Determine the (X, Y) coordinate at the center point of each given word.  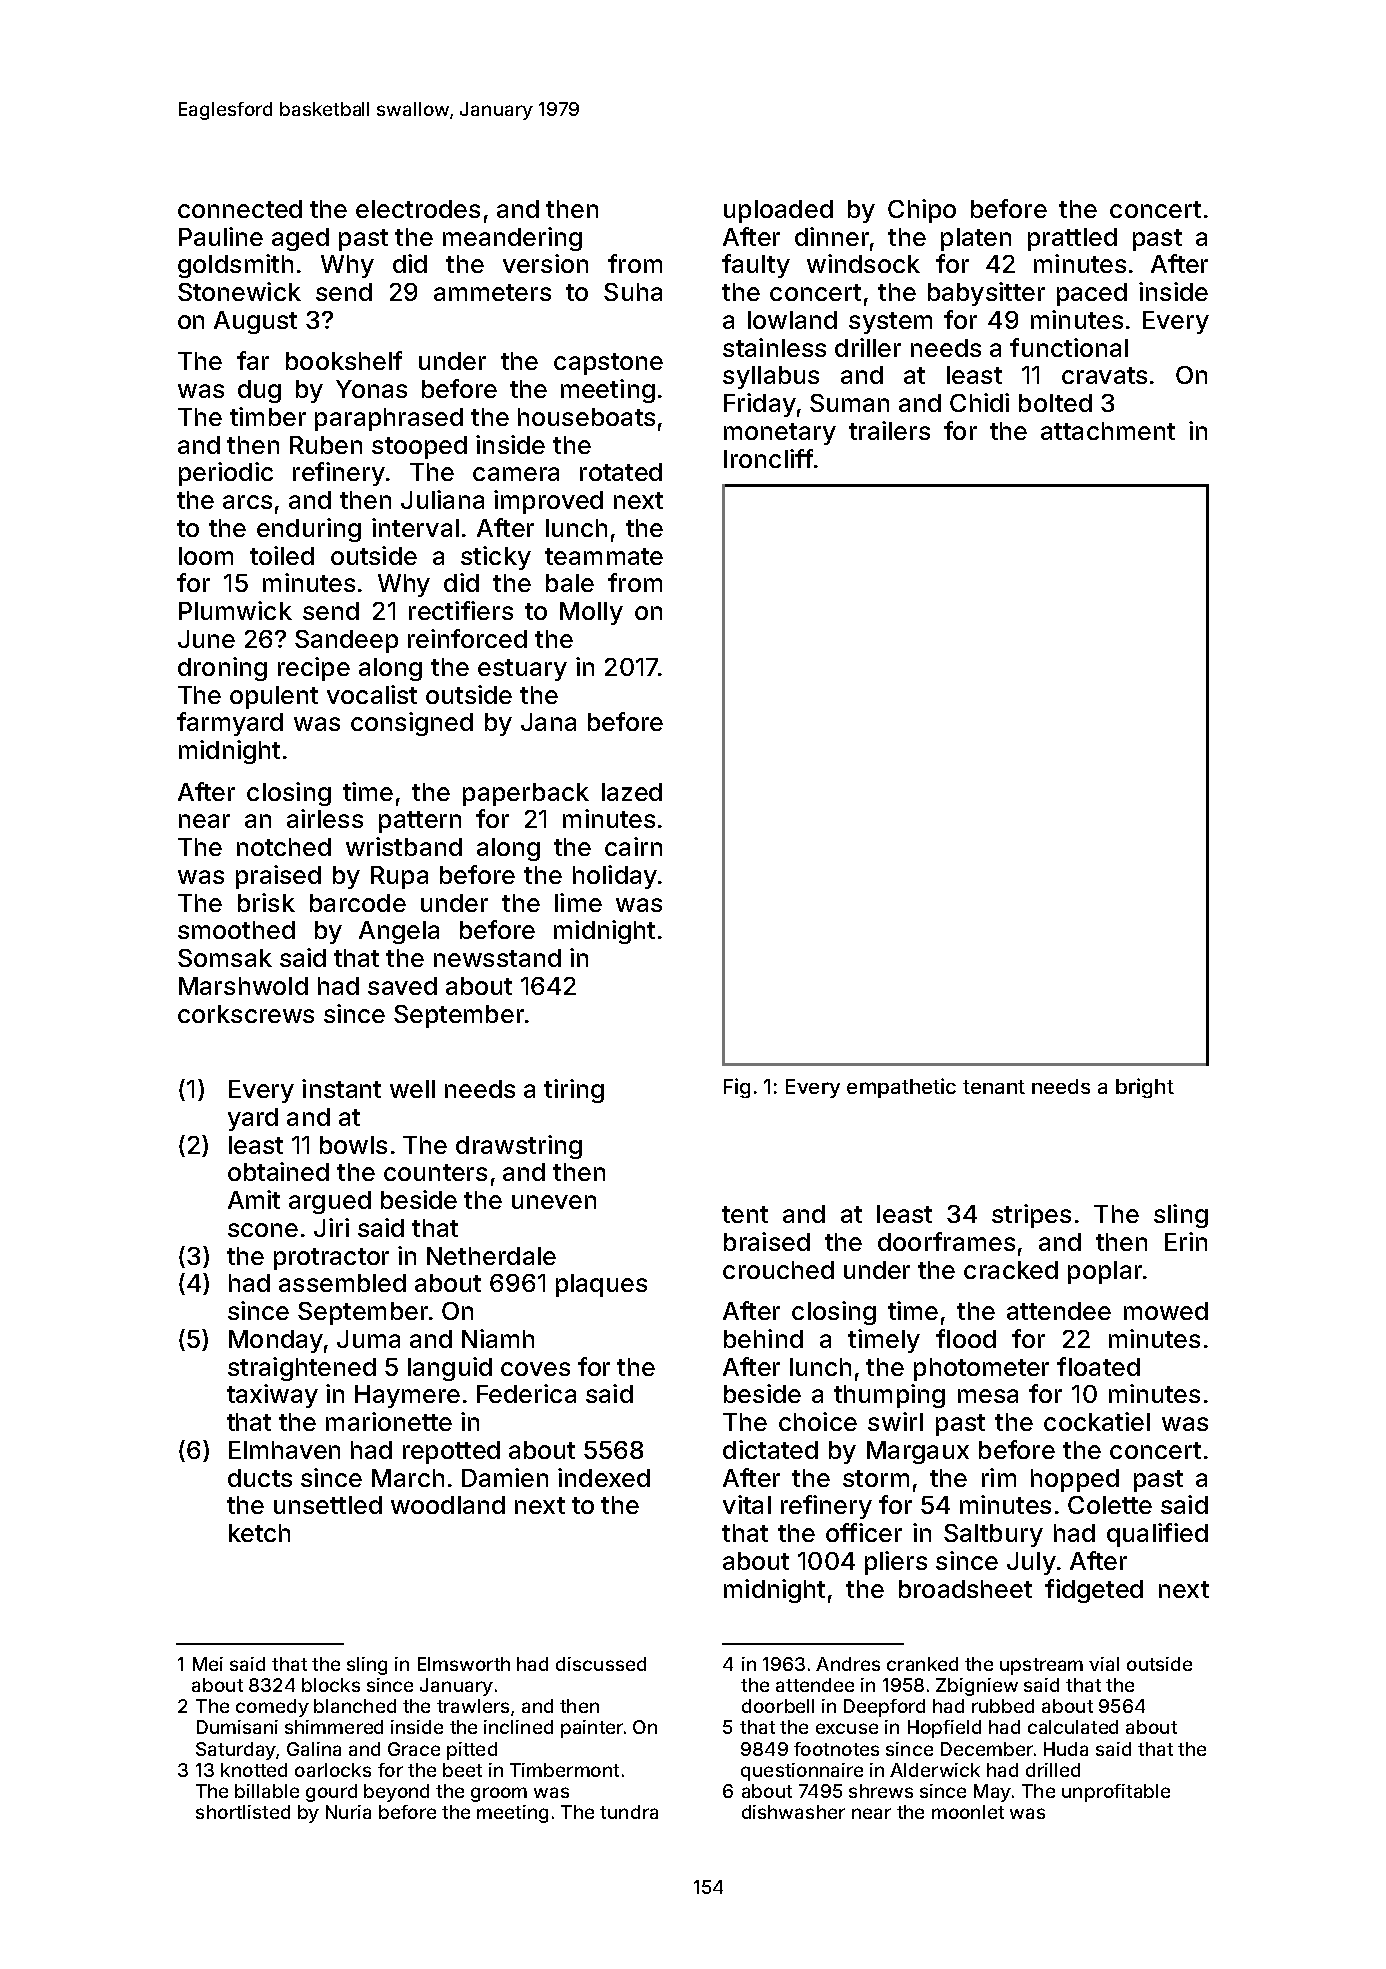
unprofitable (1116, 1793)
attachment (1108, 431)
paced (1092, 294)
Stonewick (239, 291)
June (206, 639)
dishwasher (793, 1812)
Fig (737, 1088)
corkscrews (246, 1014)
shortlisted (243, 1812)
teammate (604, 556)
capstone (608, 364)
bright (1145, 1088)
